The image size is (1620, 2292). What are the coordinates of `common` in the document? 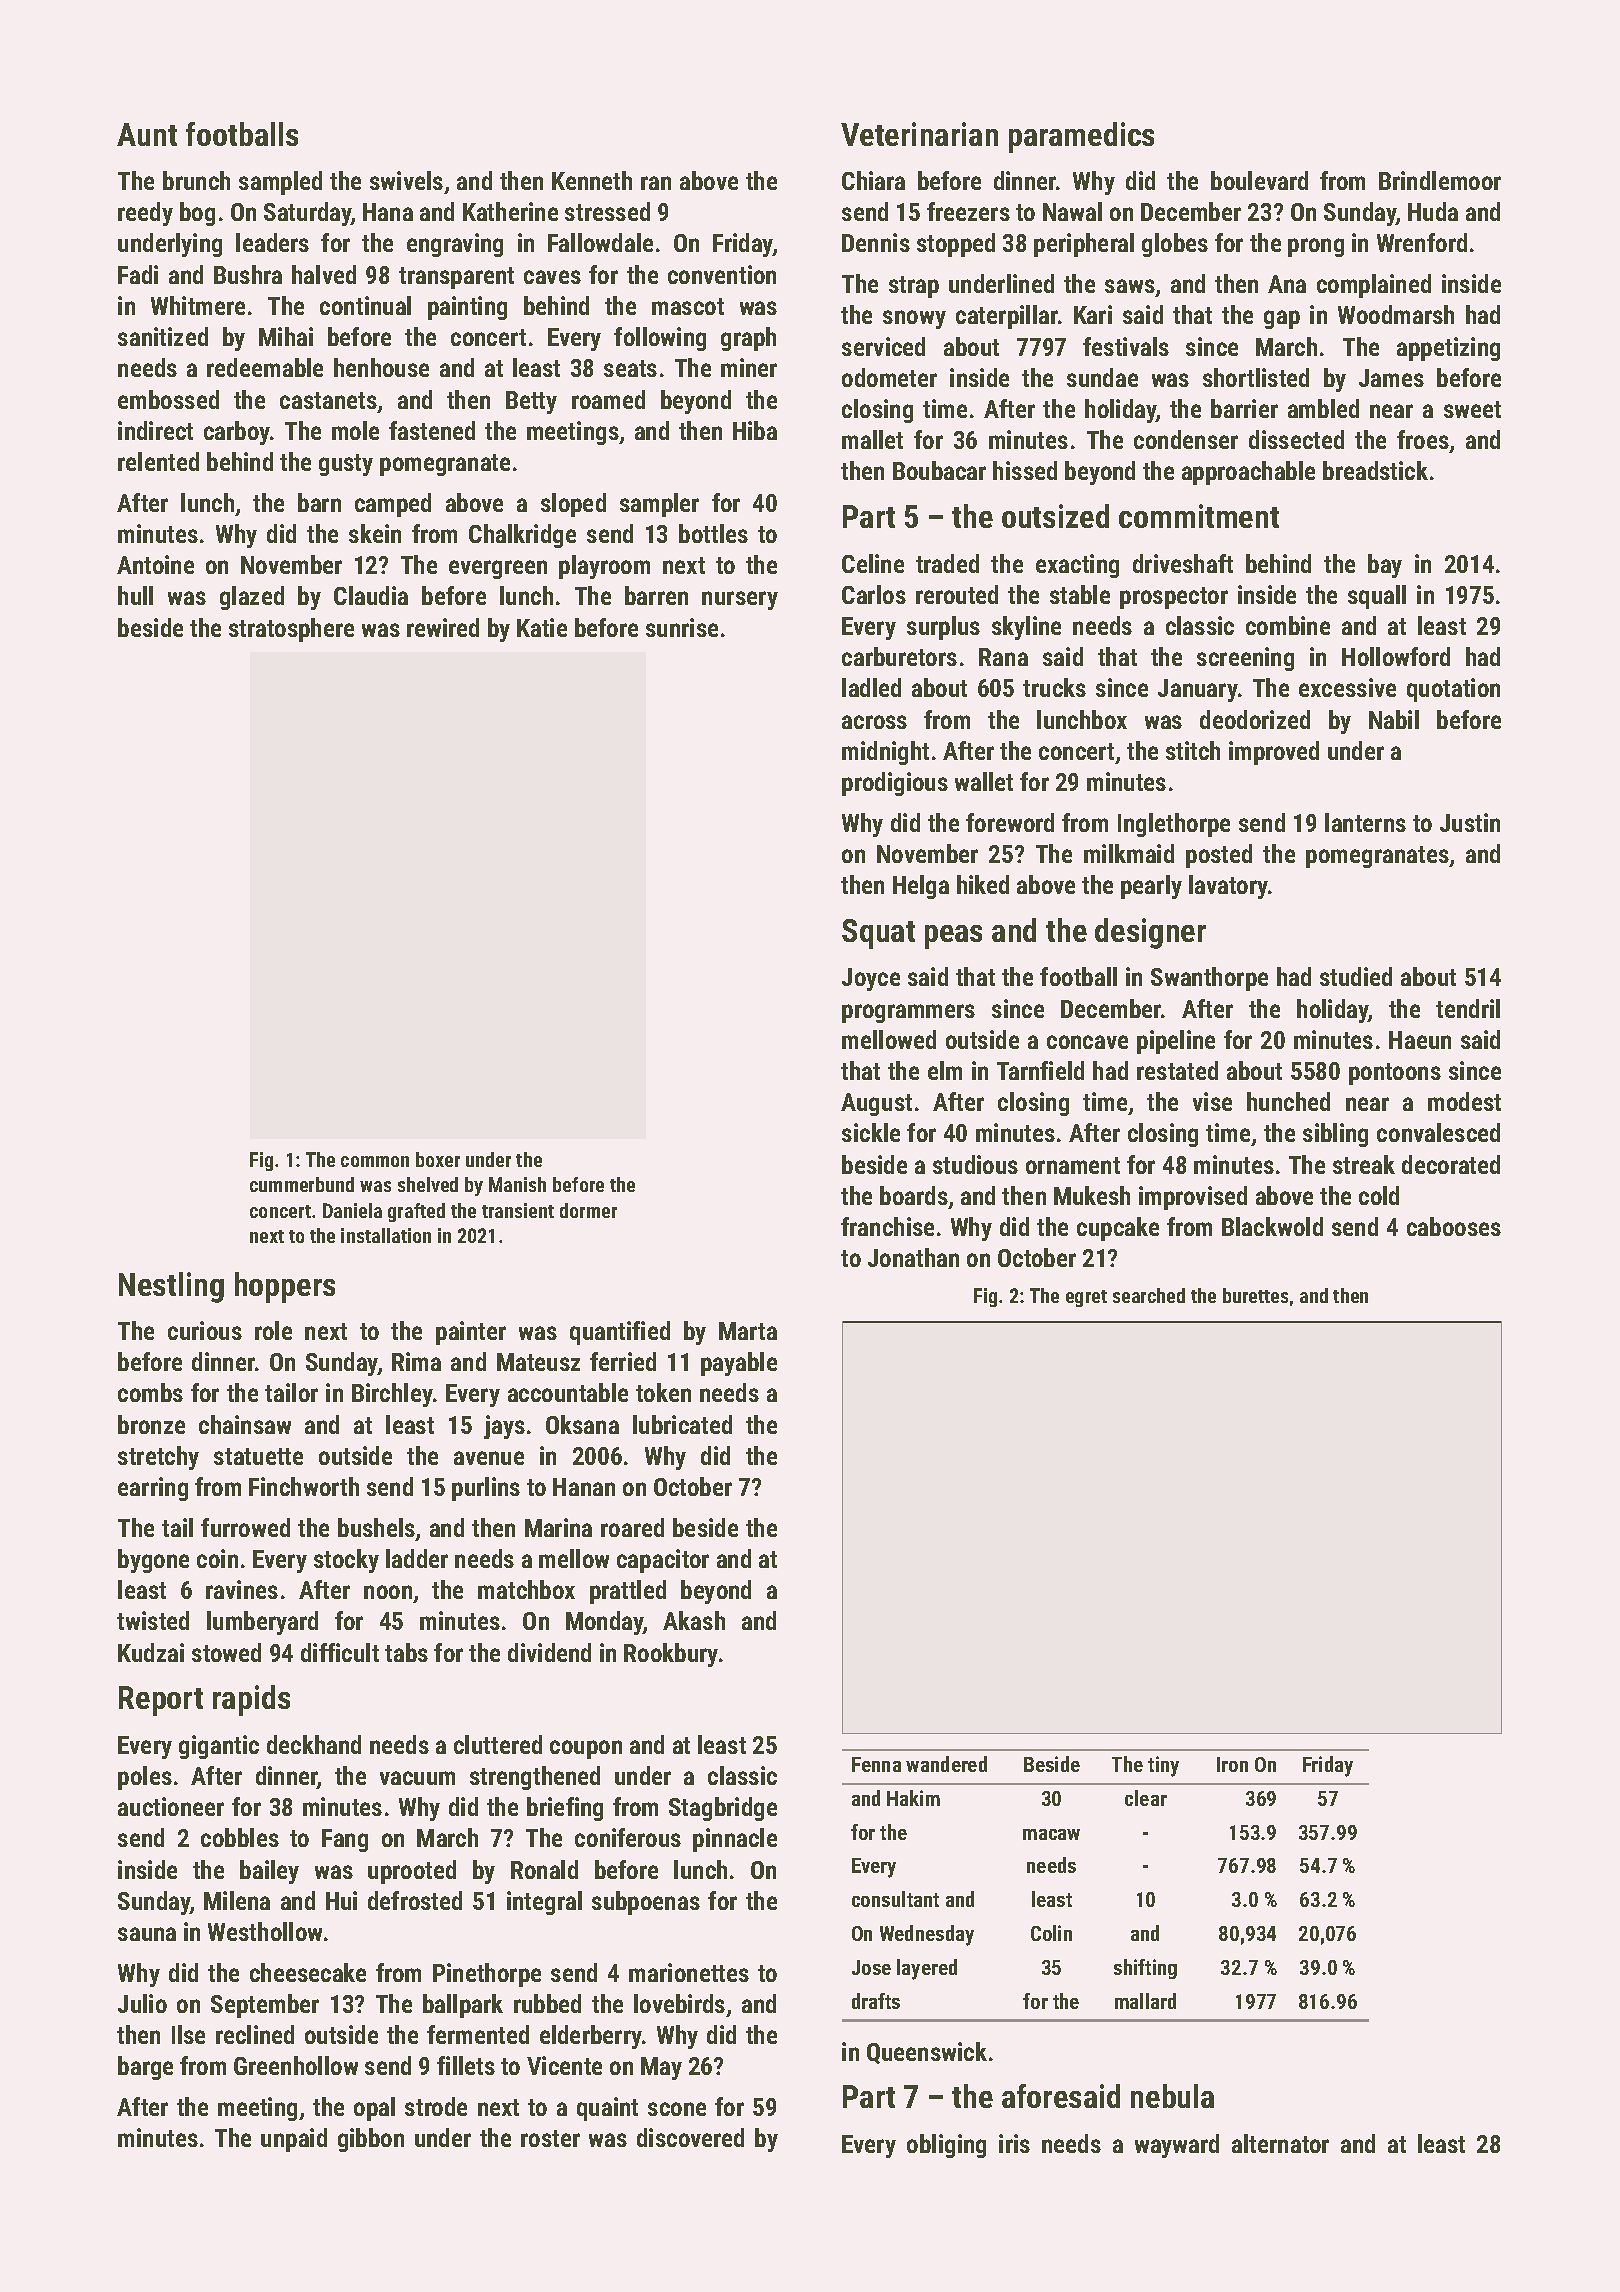 It's located at (375, 1161).
